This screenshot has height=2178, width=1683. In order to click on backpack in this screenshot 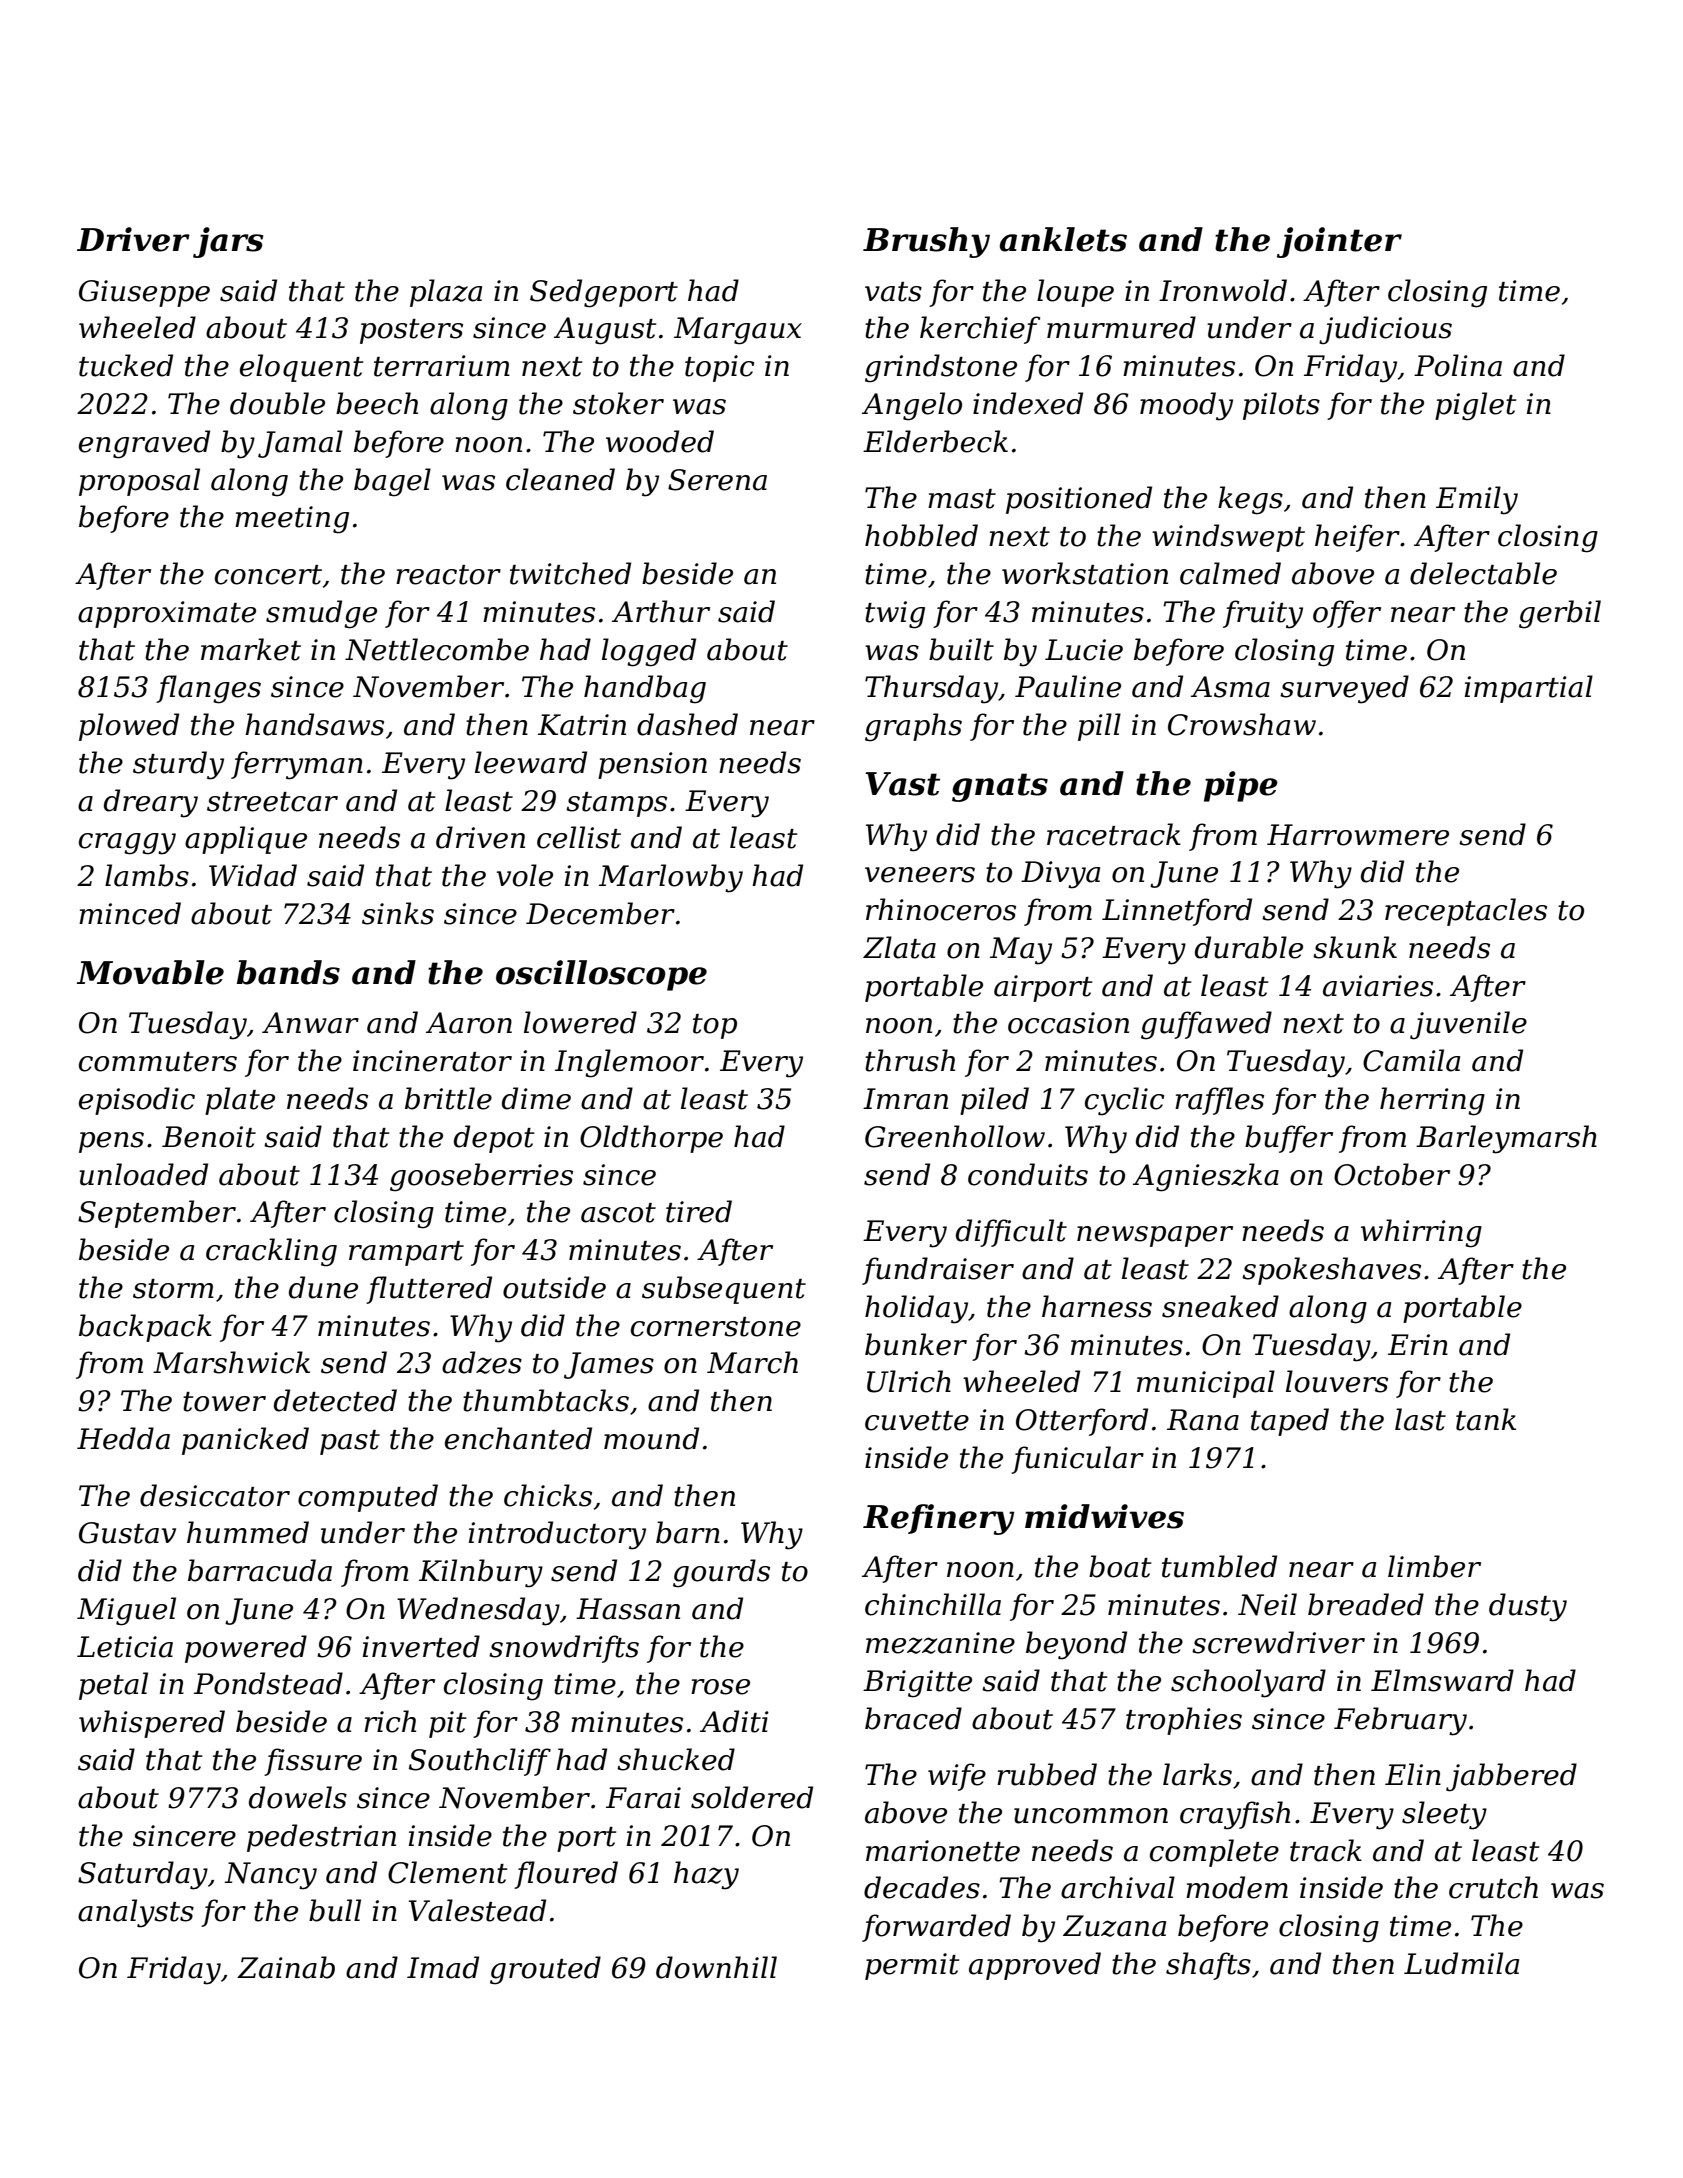, I will do `click(145, 1328)`.
